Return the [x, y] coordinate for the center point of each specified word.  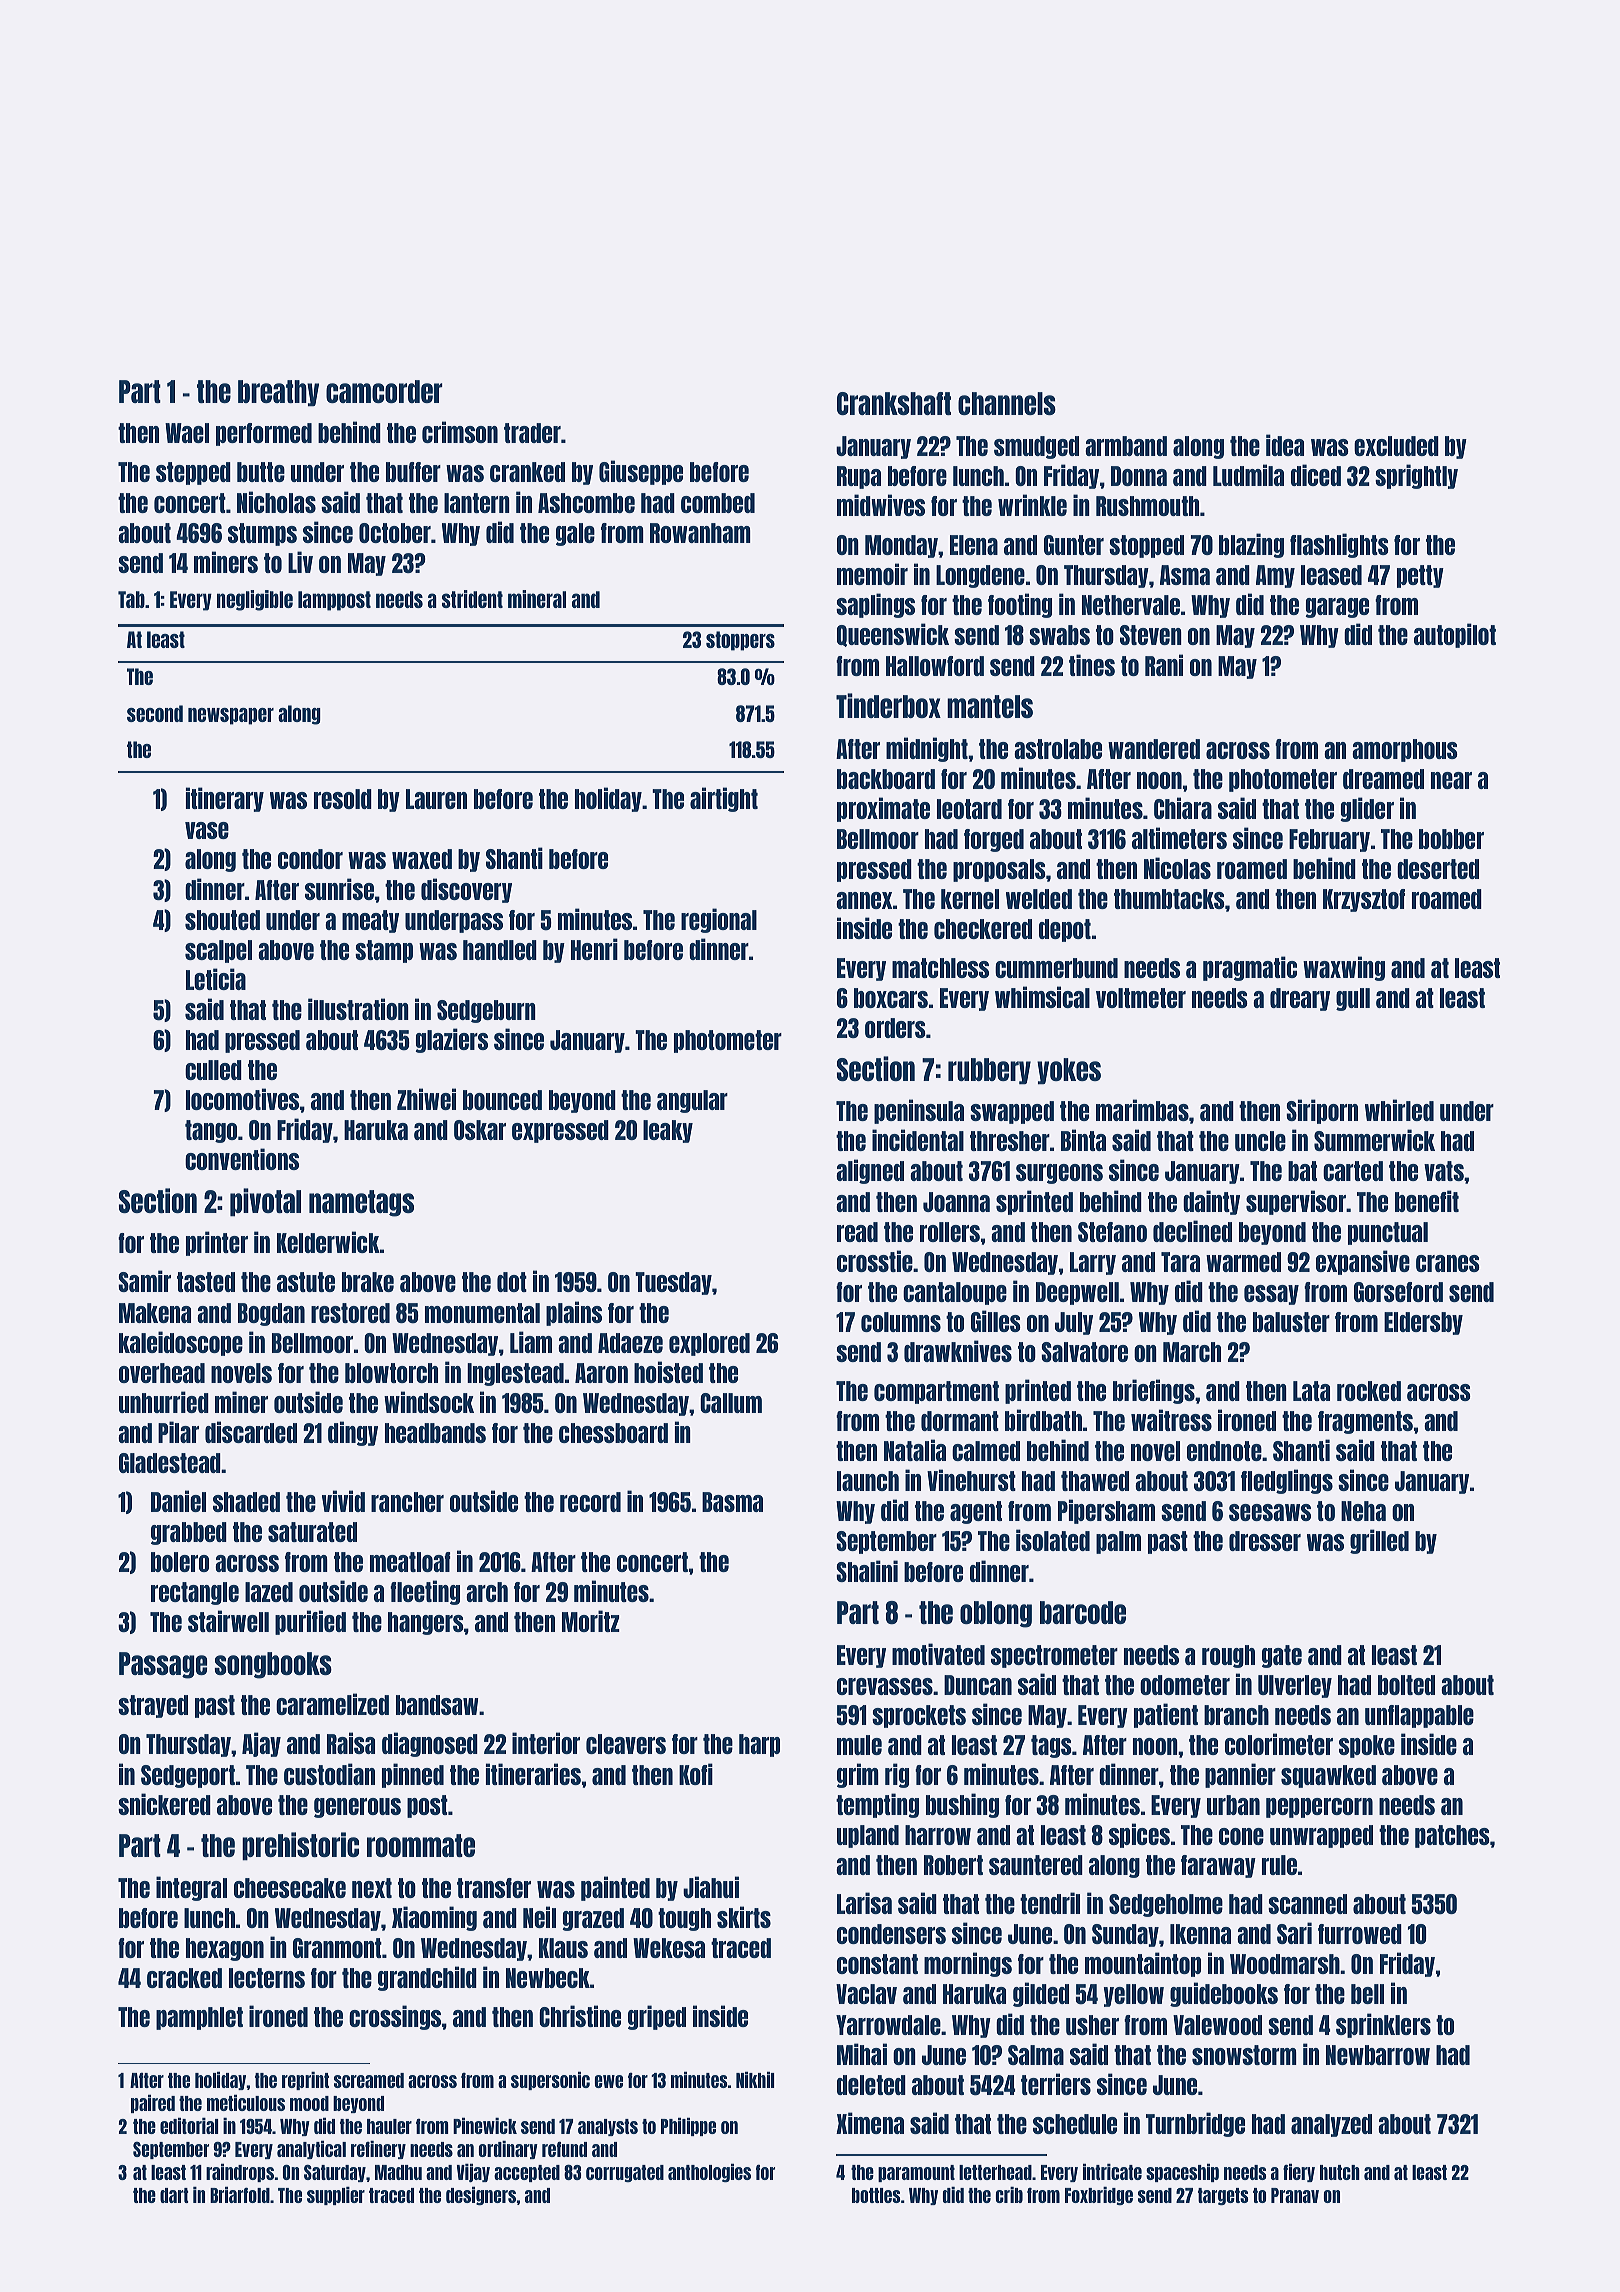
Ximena [870, 2123]
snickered [164, 1804]
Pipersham [1106, 1511]
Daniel [178, 1501]
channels [1007, 403]
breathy [278, 393]
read [857, 1232]
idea [1285, 445]
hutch [1340, 2172]
